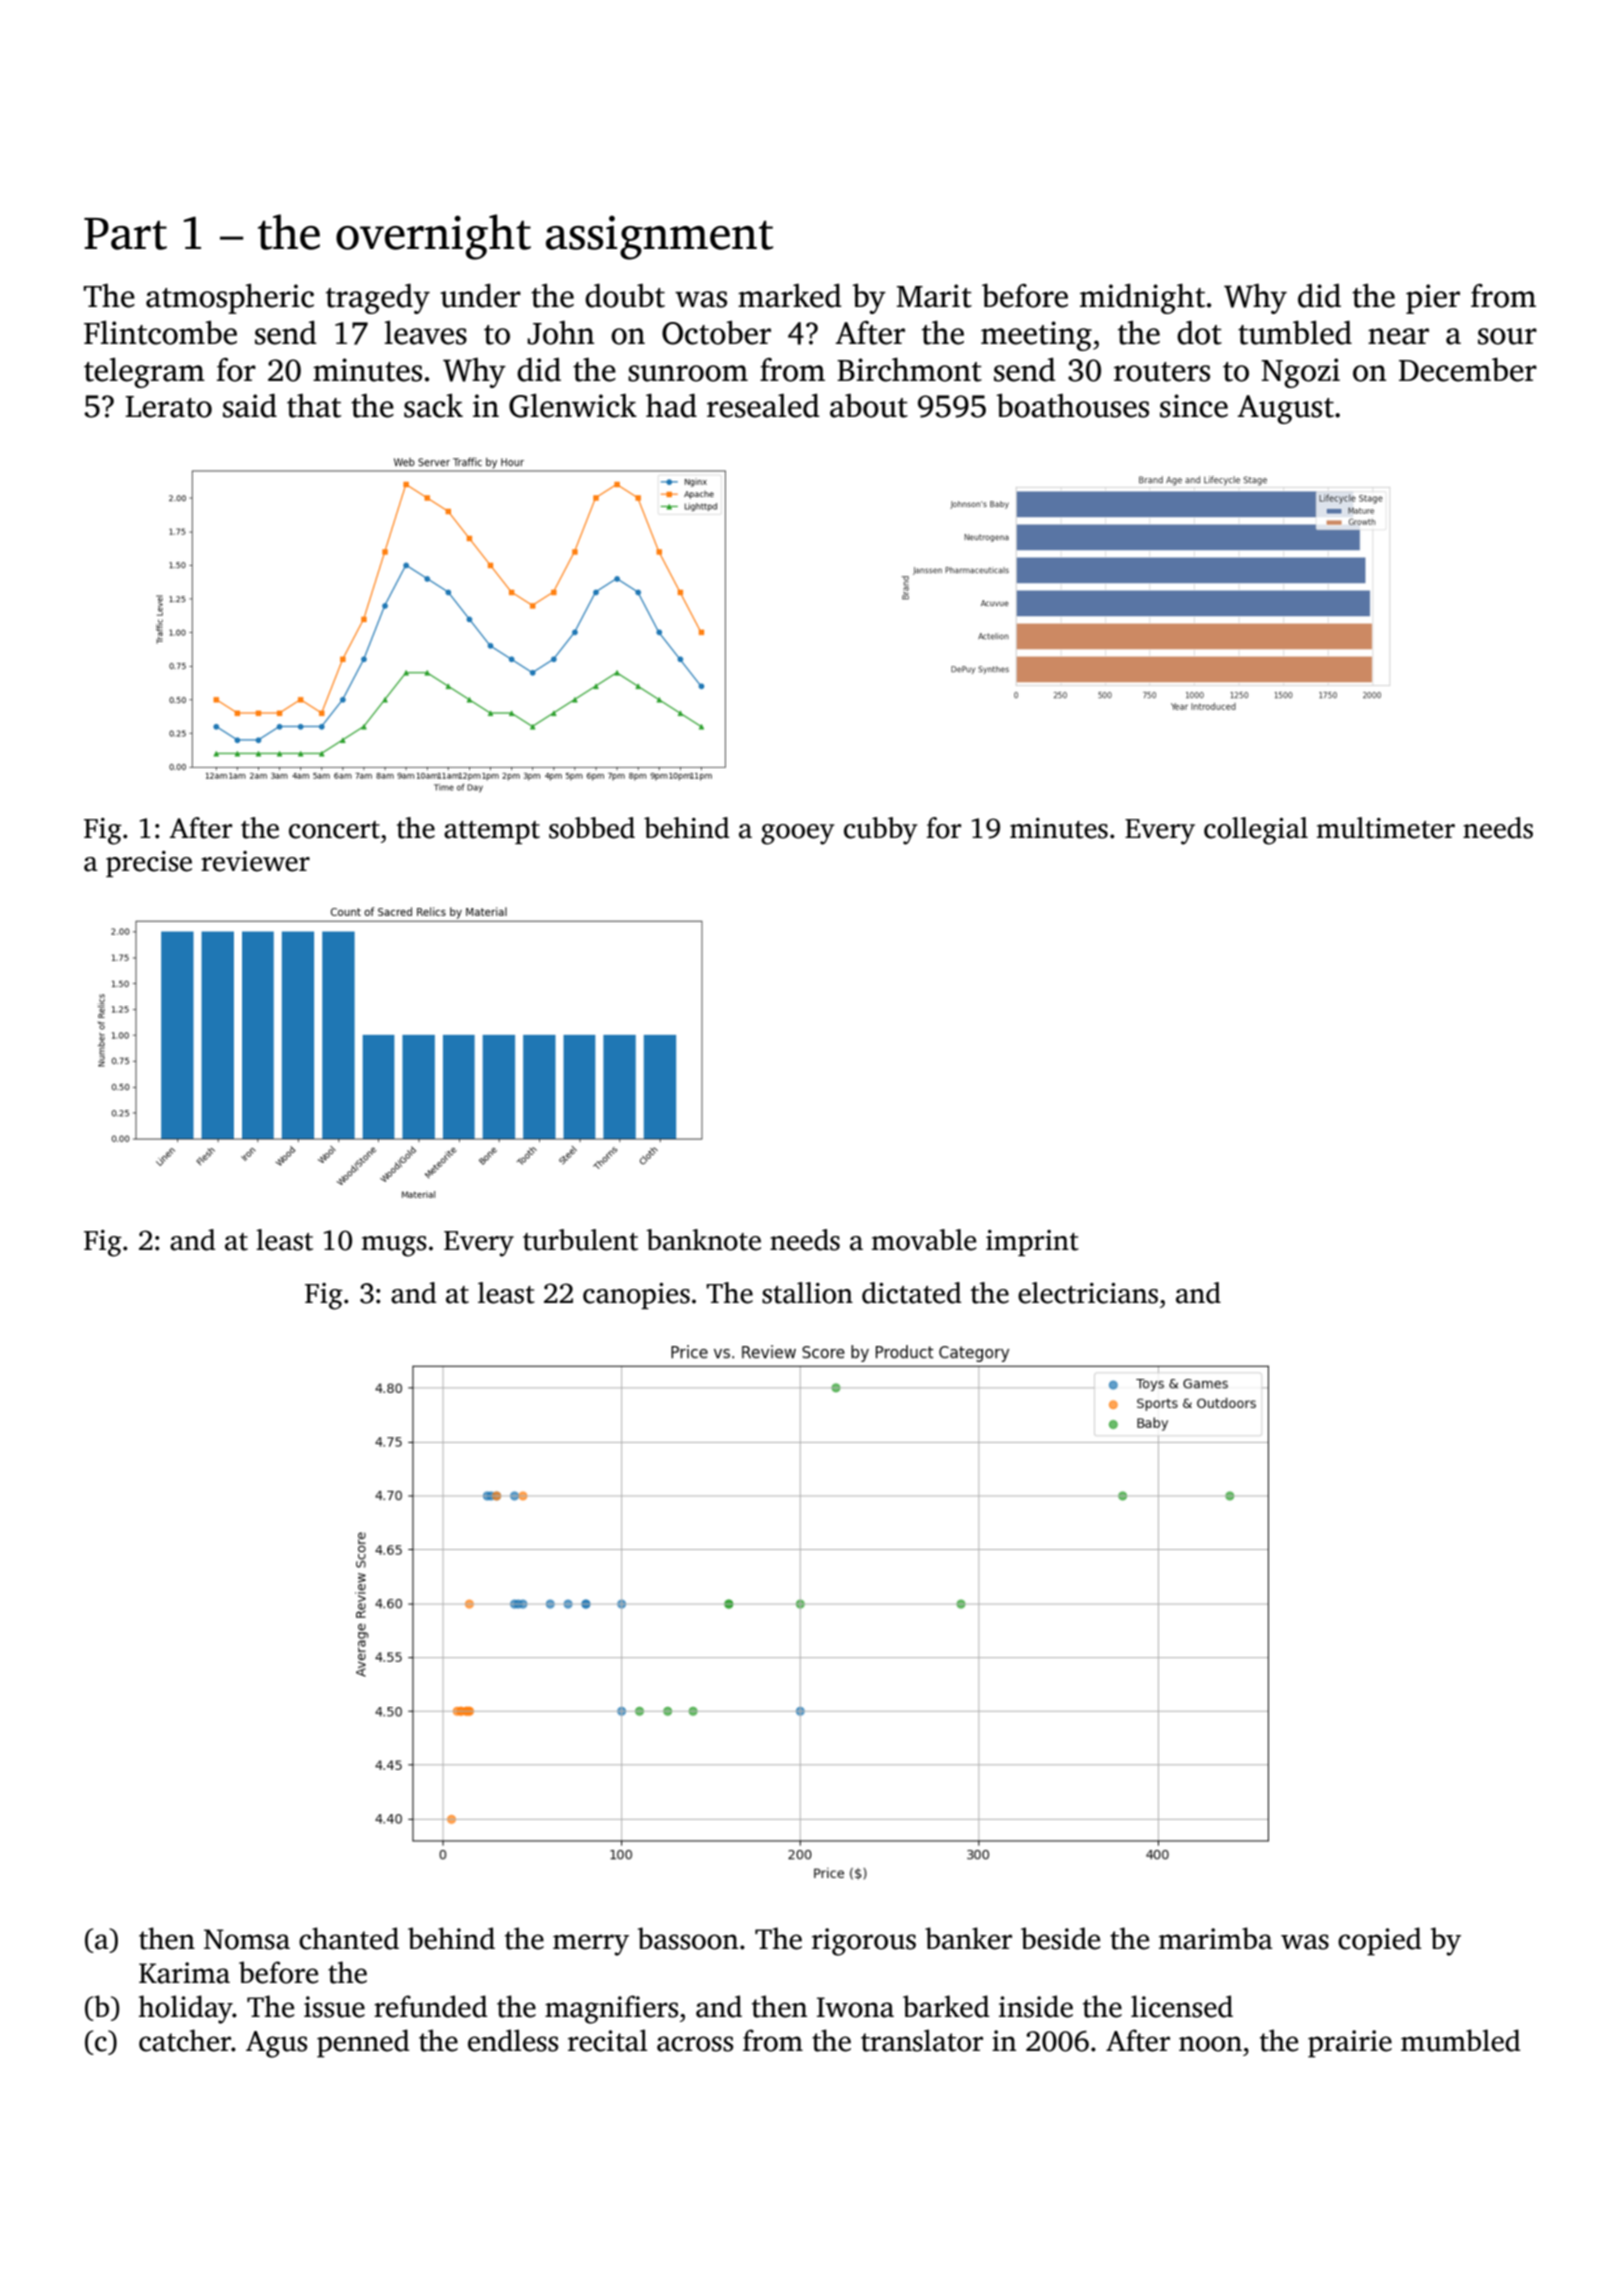 This document has height=2292, width=1620. Describe the element at coordinates (797, 834) in the document. I see `gooey` at that location.
